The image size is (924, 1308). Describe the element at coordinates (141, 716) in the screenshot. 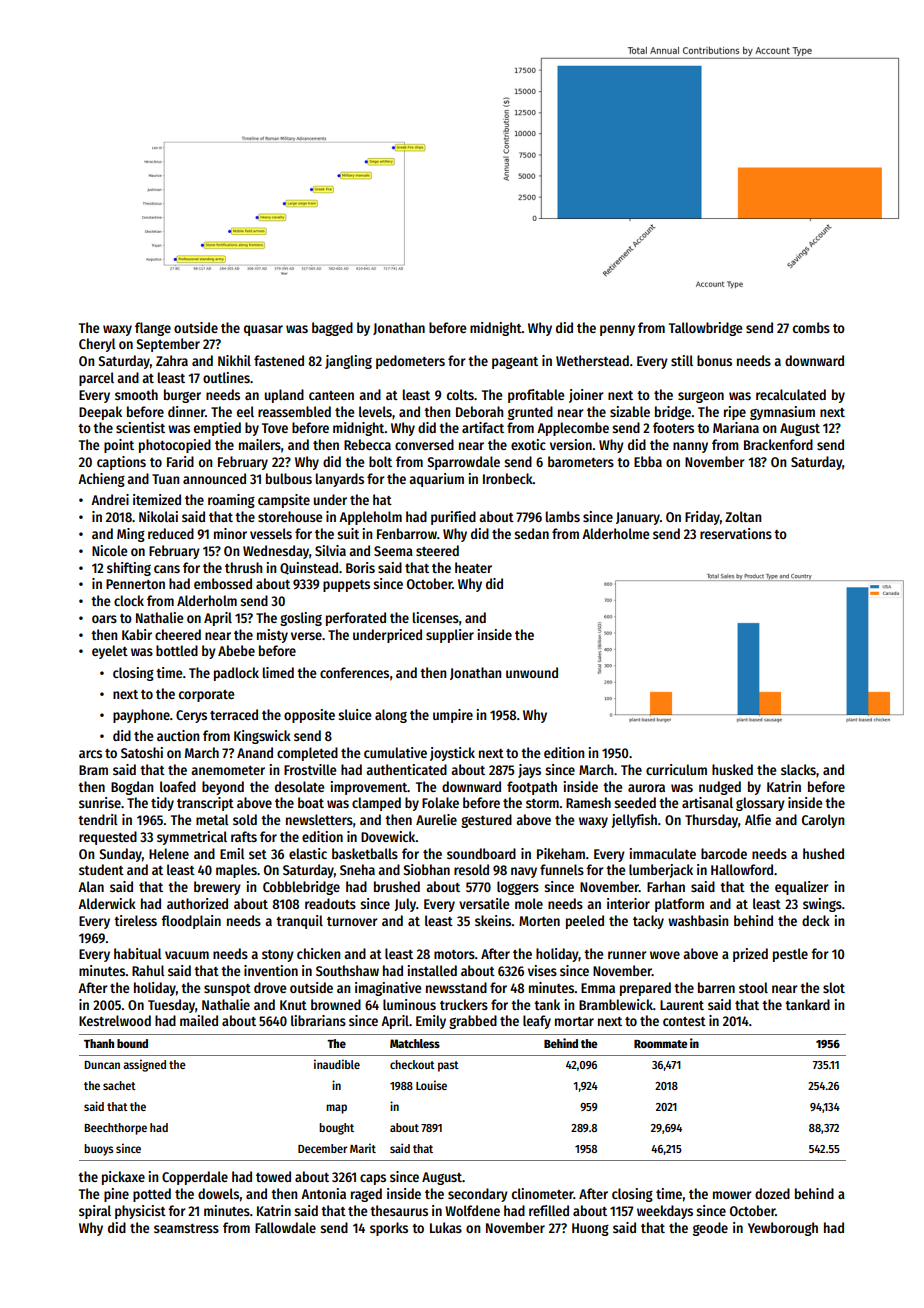

I see `payphone` at that location.
